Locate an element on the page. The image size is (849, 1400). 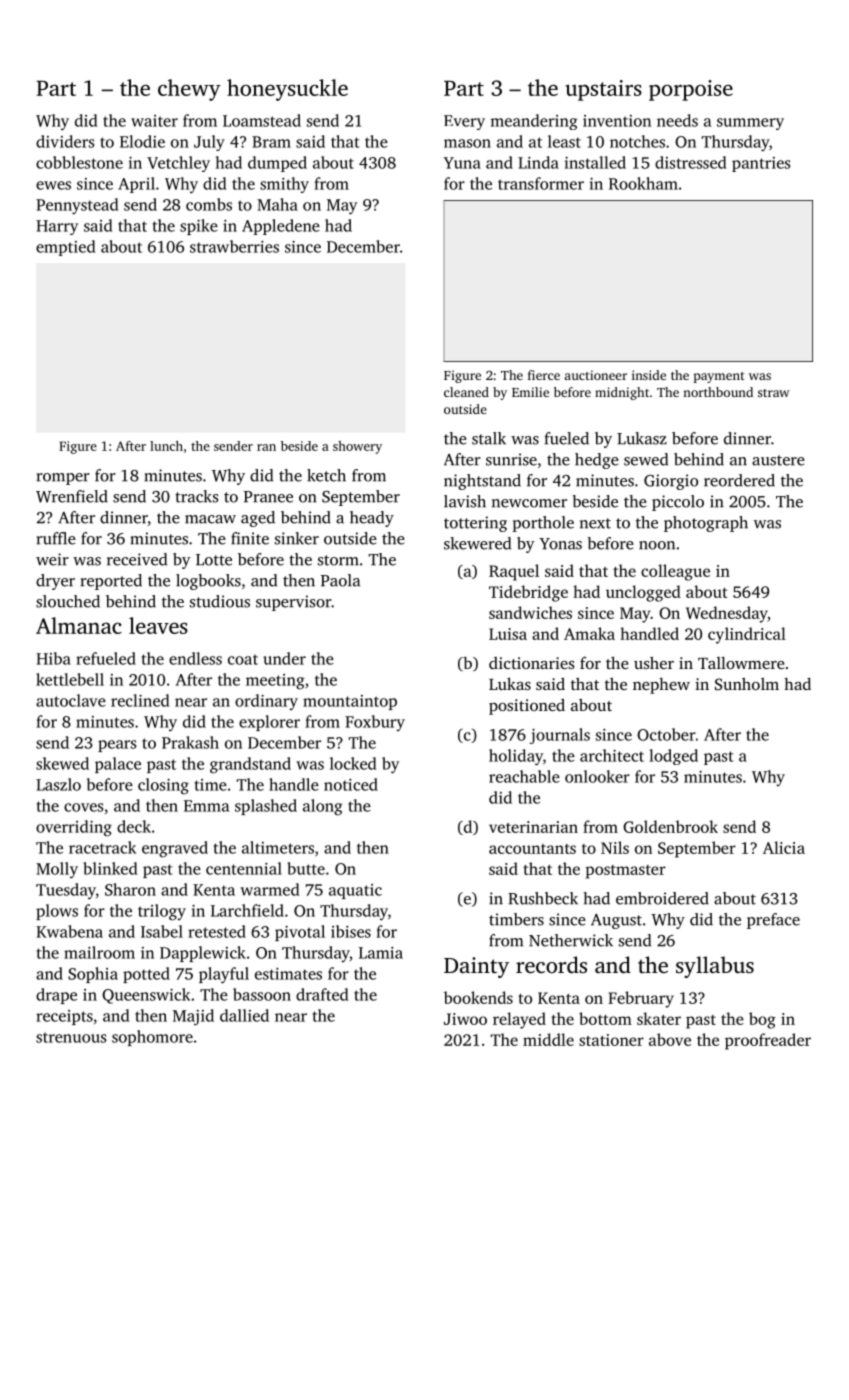
meandering is located at coordinates (534, 122).
